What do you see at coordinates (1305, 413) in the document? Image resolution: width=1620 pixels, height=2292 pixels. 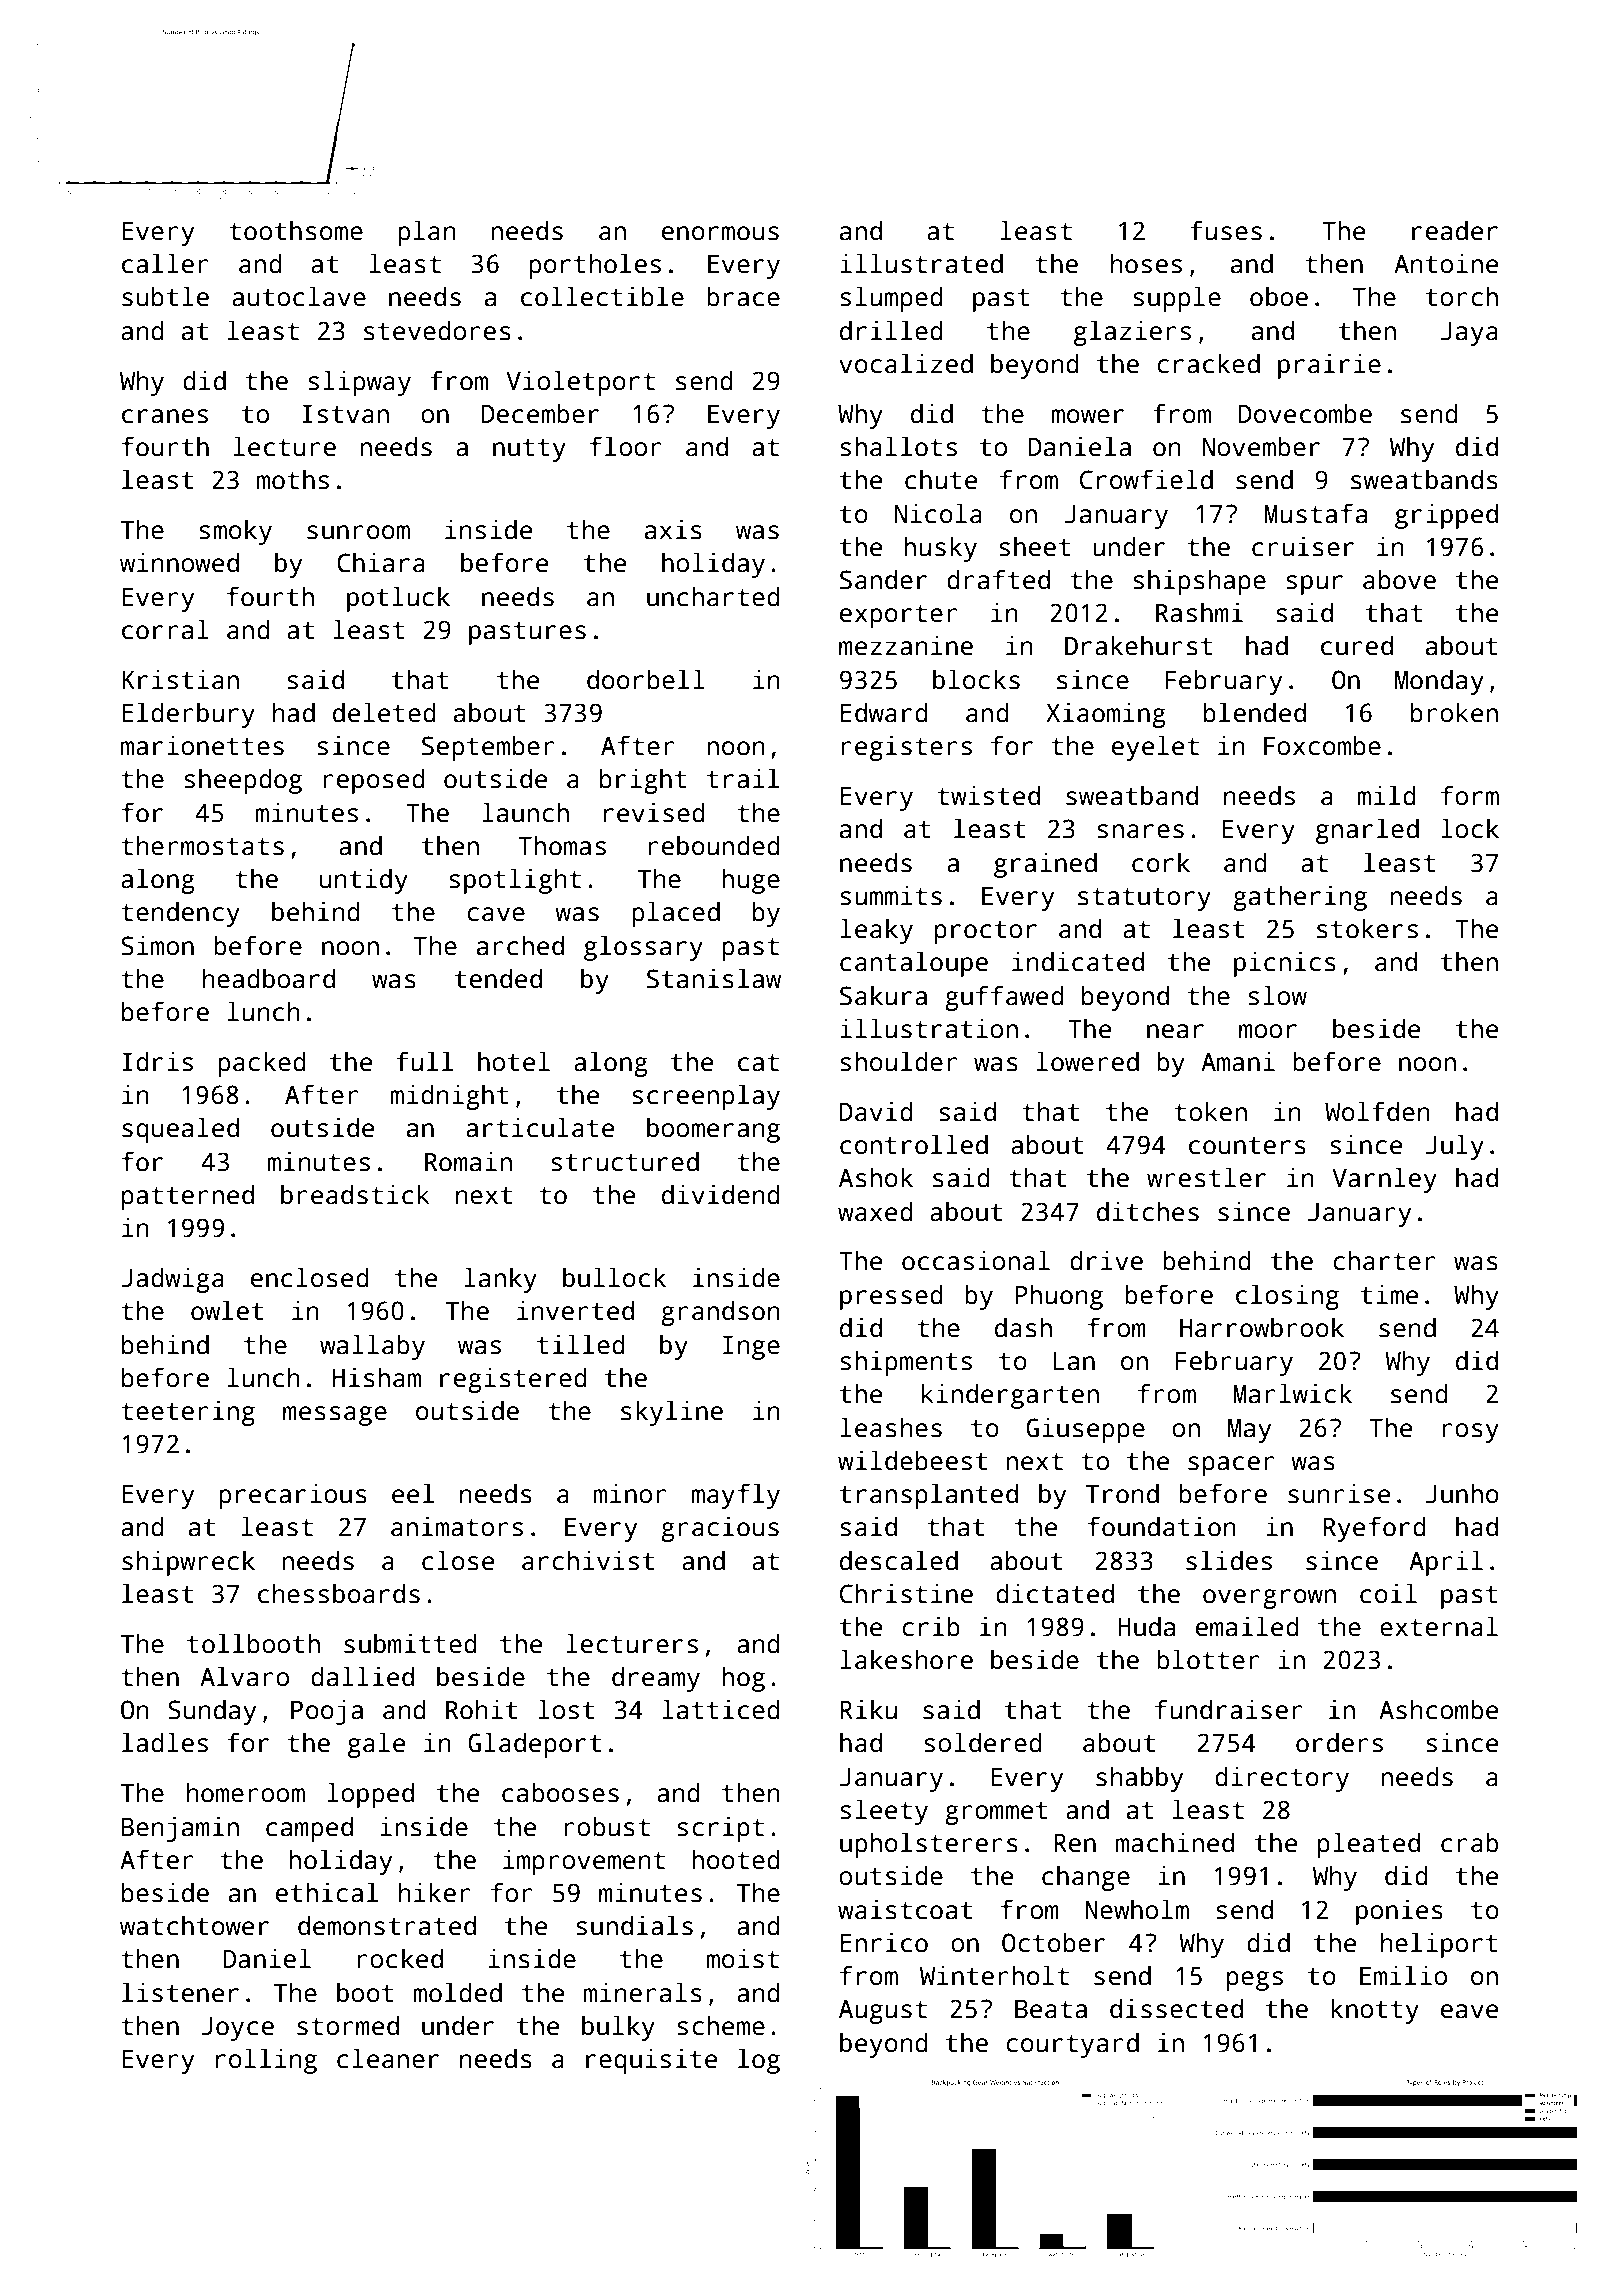 I see `Dovecombe` at bounding box center [1305, 413].
